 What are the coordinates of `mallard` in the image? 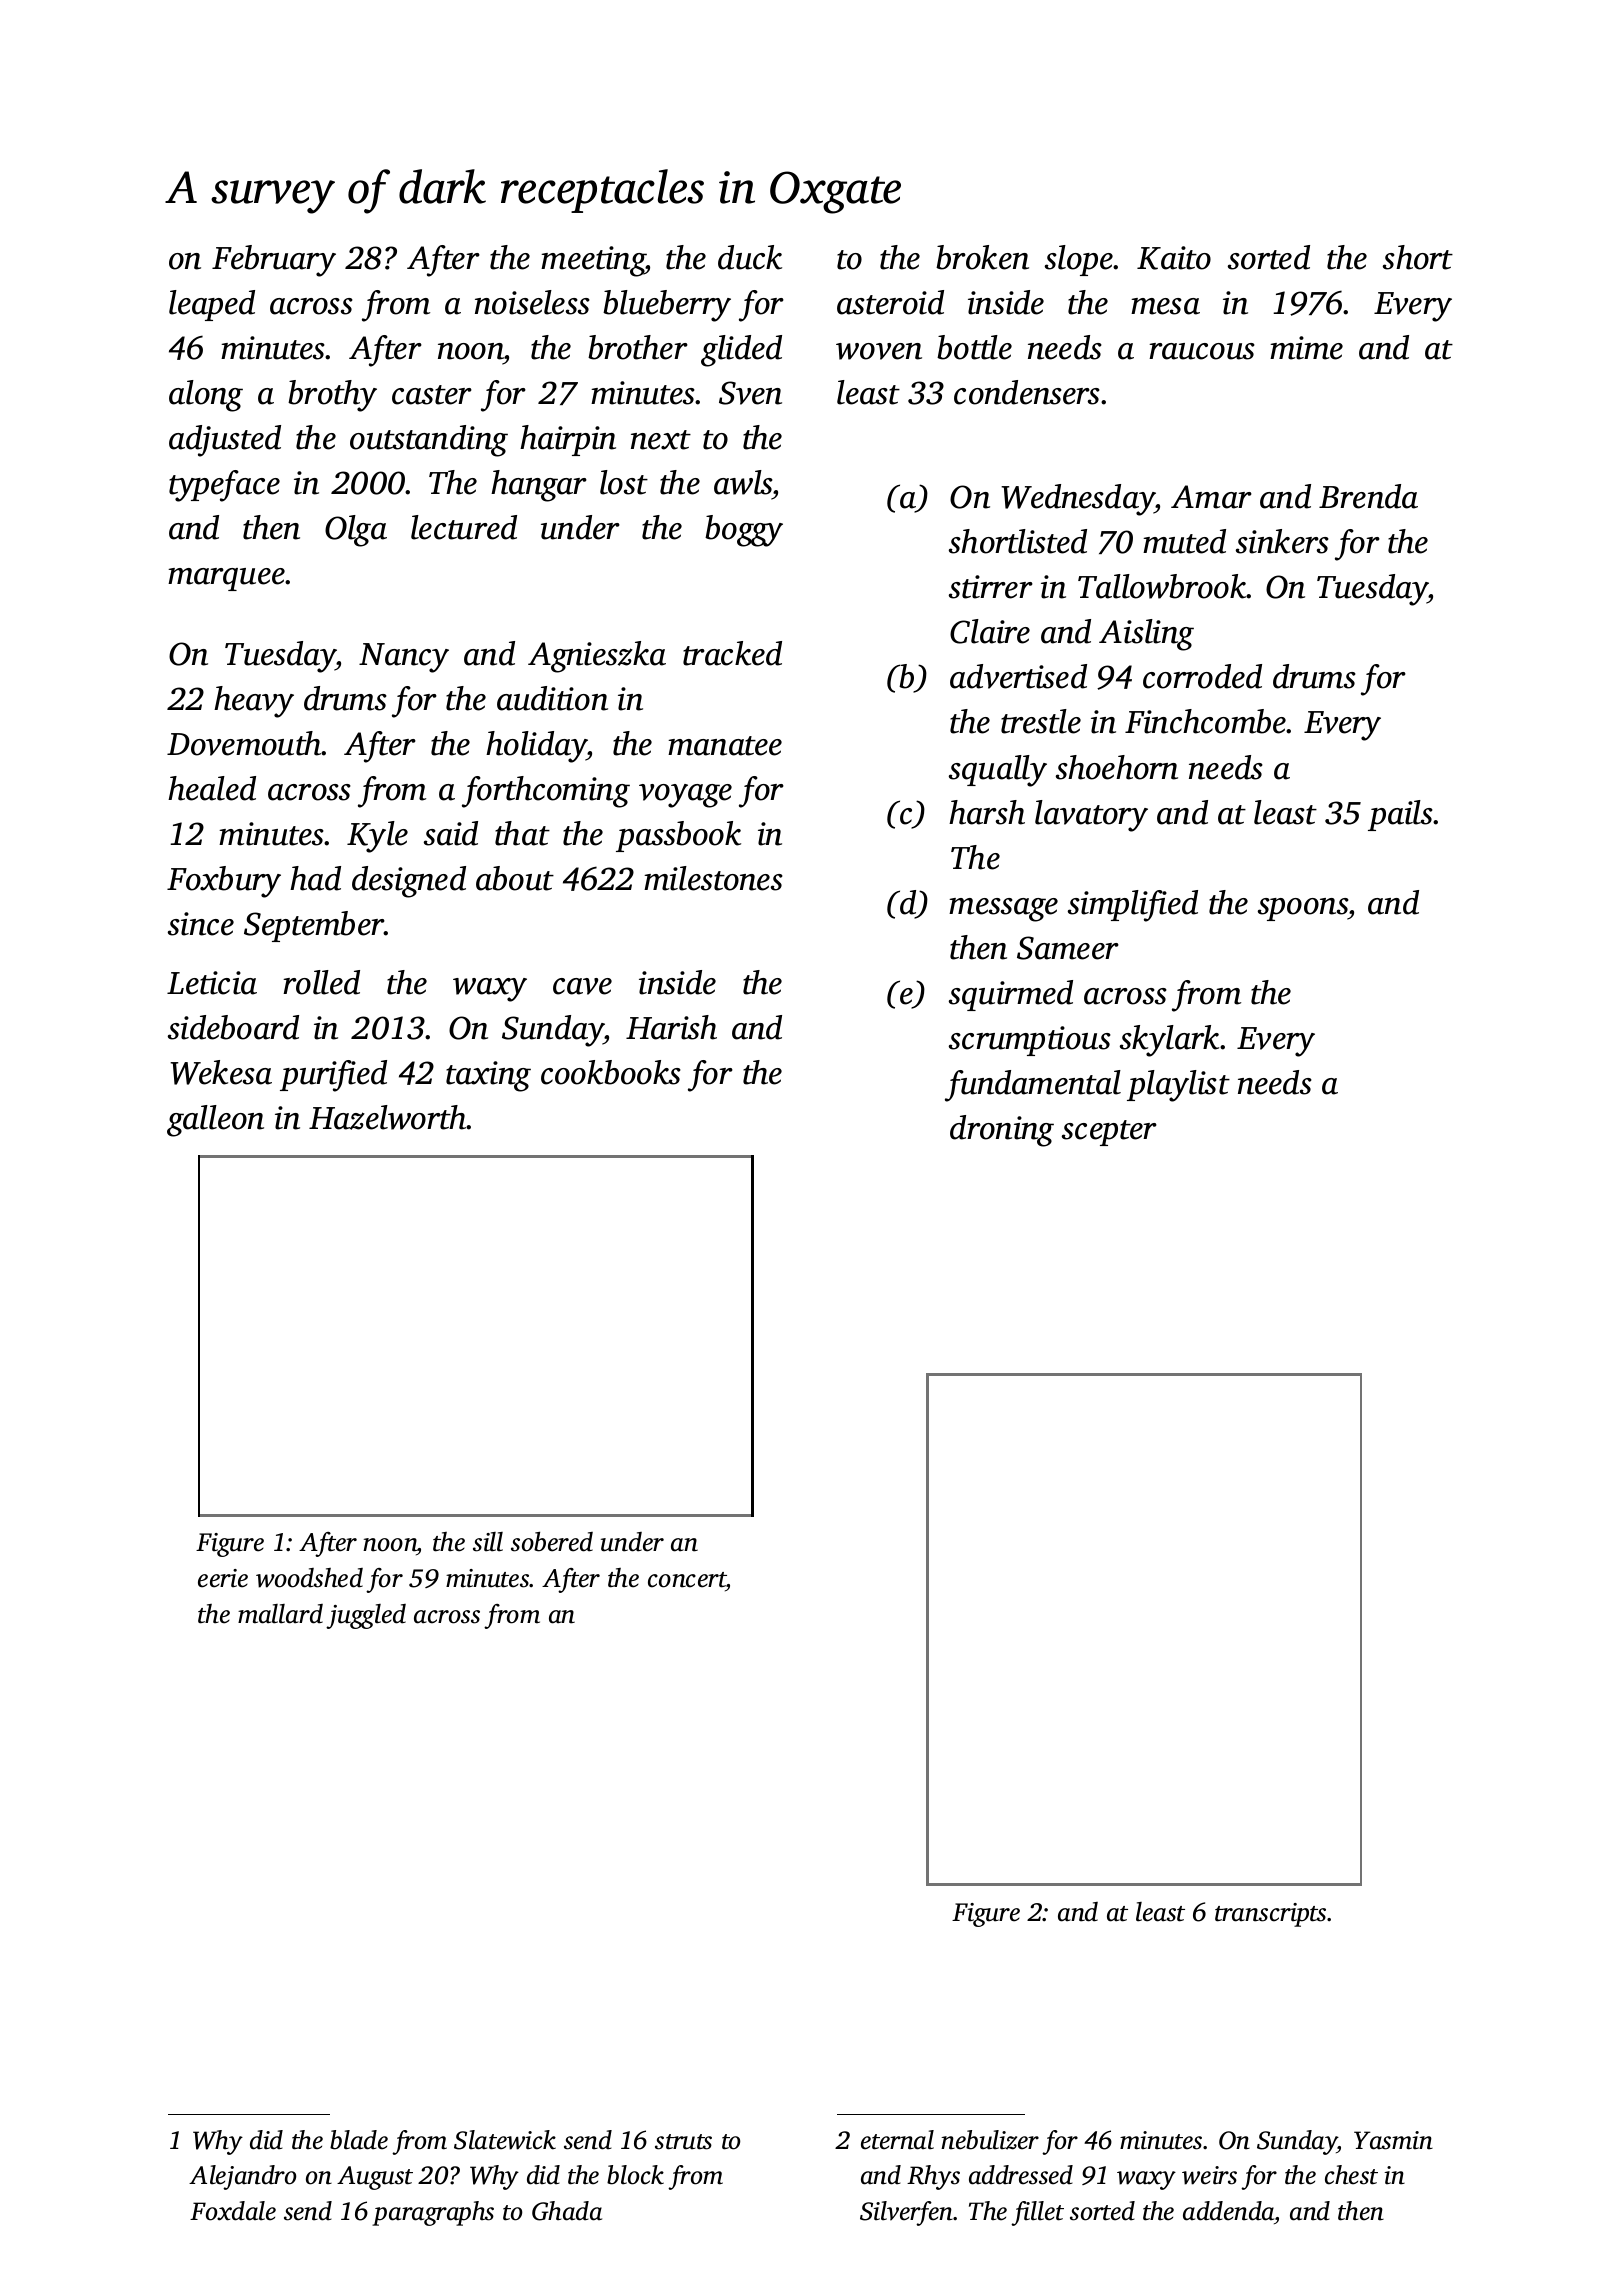 It's located at (280, 1614).
